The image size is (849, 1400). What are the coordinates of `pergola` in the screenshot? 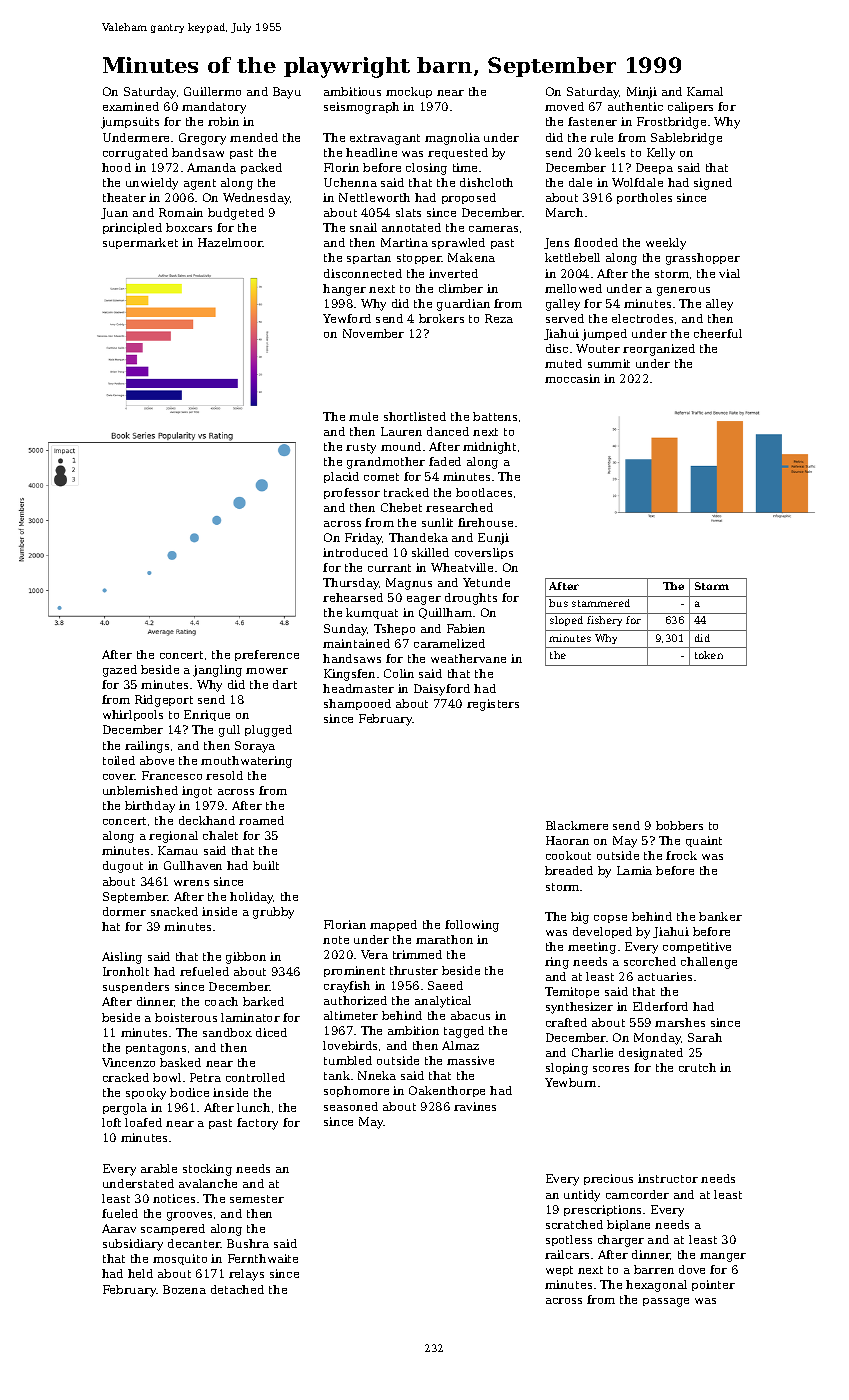 It's located at (125, 1109).
